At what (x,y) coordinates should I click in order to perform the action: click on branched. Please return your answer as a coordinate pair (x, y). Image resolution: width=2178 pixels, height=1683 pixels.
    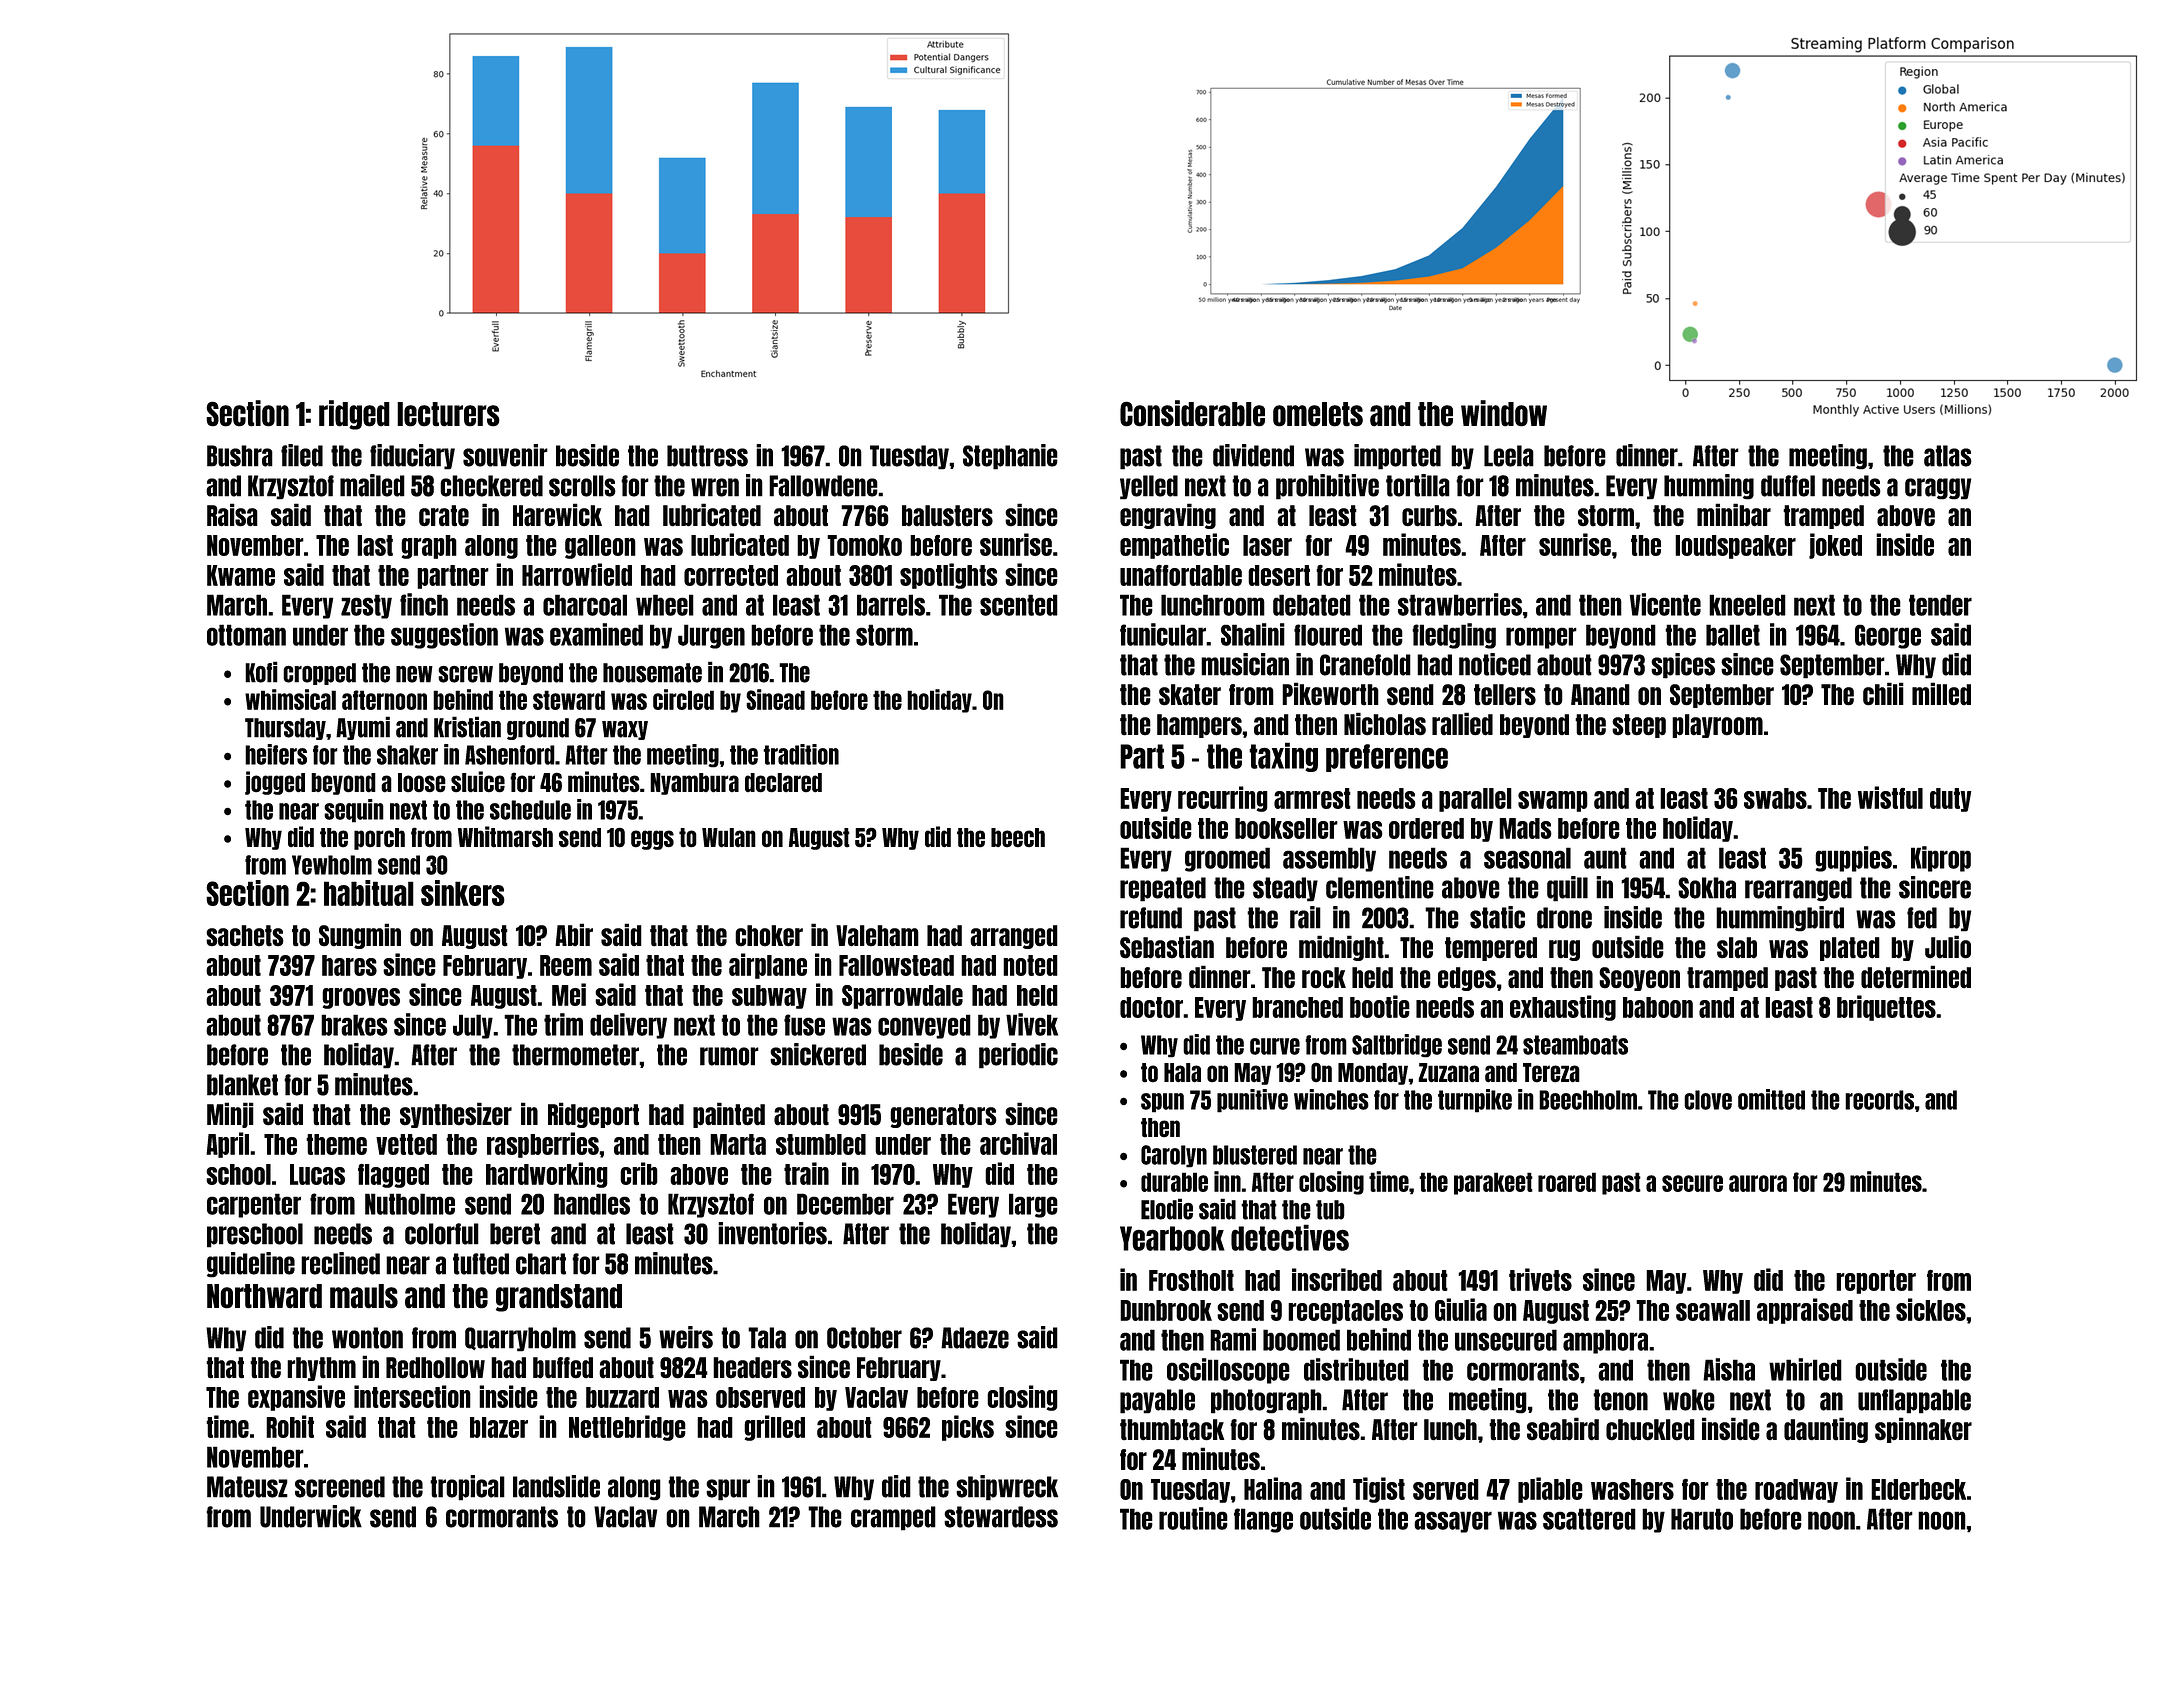
    Looking at the image, I should click on (1297, 1007).
